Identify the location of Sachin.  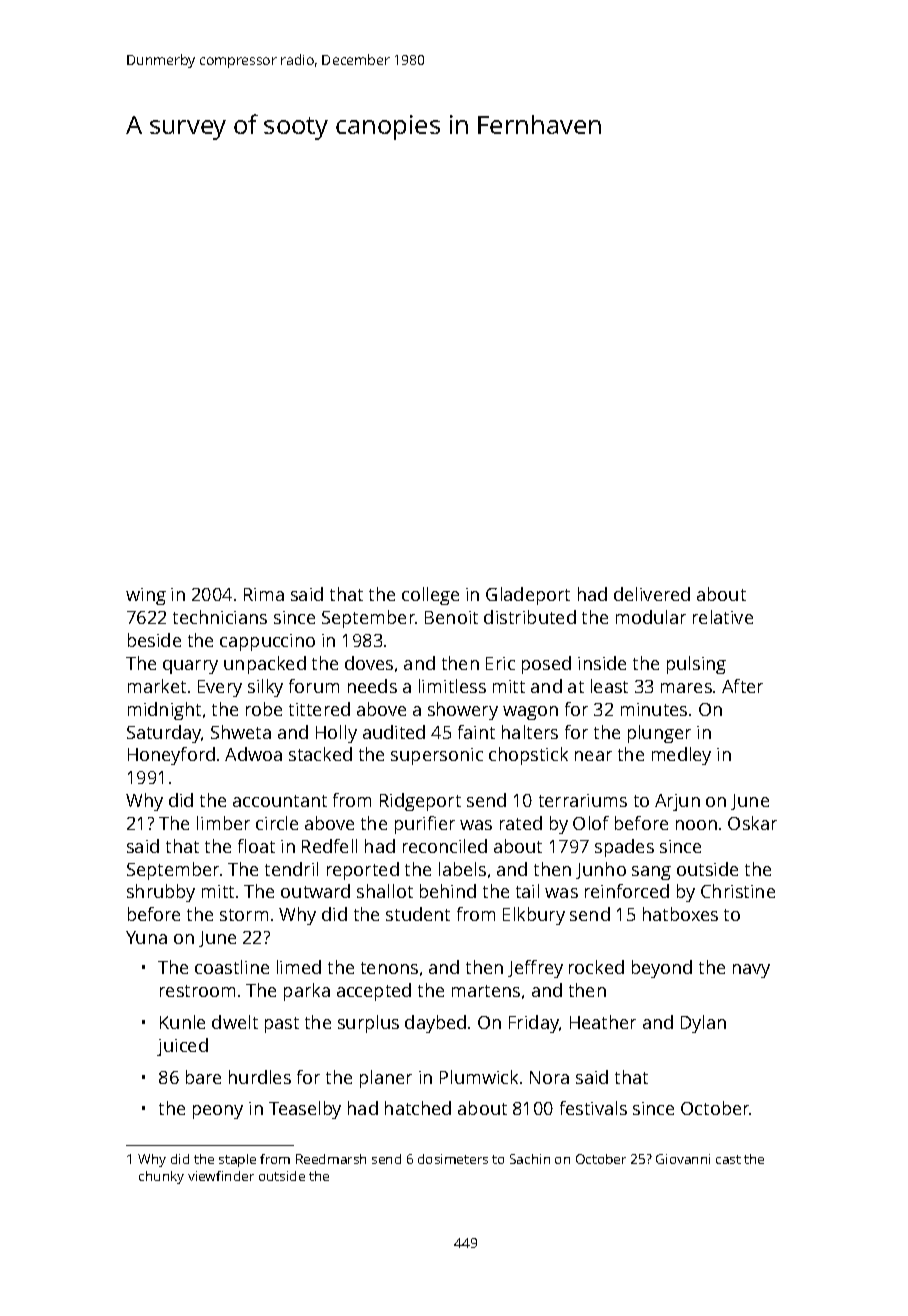
(530, 1159).
